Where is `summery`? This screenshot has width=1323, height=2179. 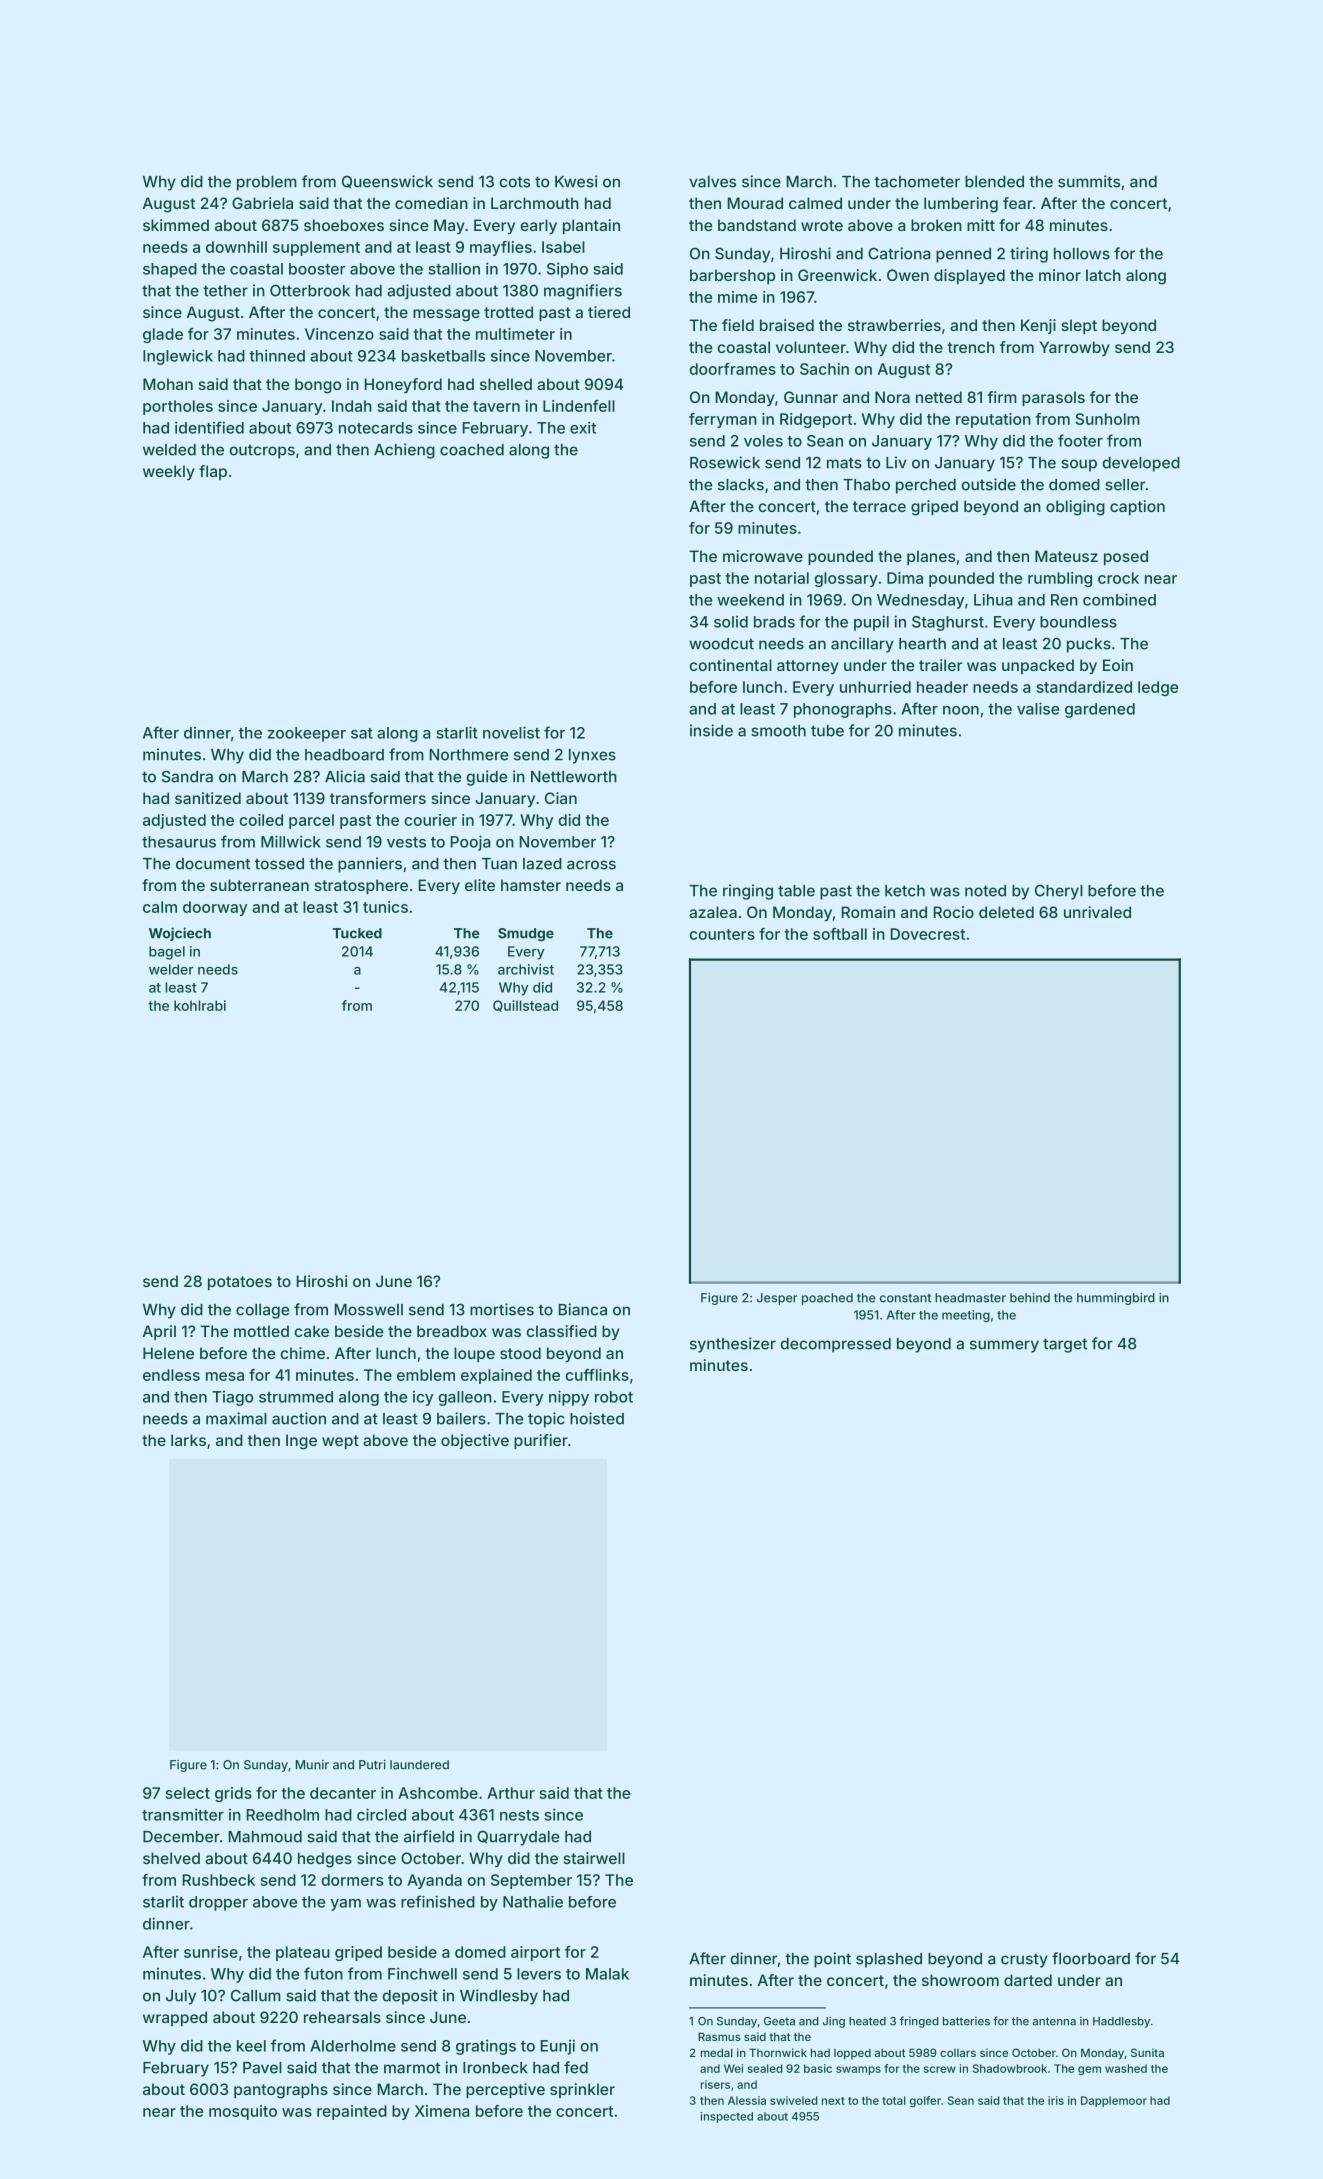 summery is located at coordinates (1004, 1346).
